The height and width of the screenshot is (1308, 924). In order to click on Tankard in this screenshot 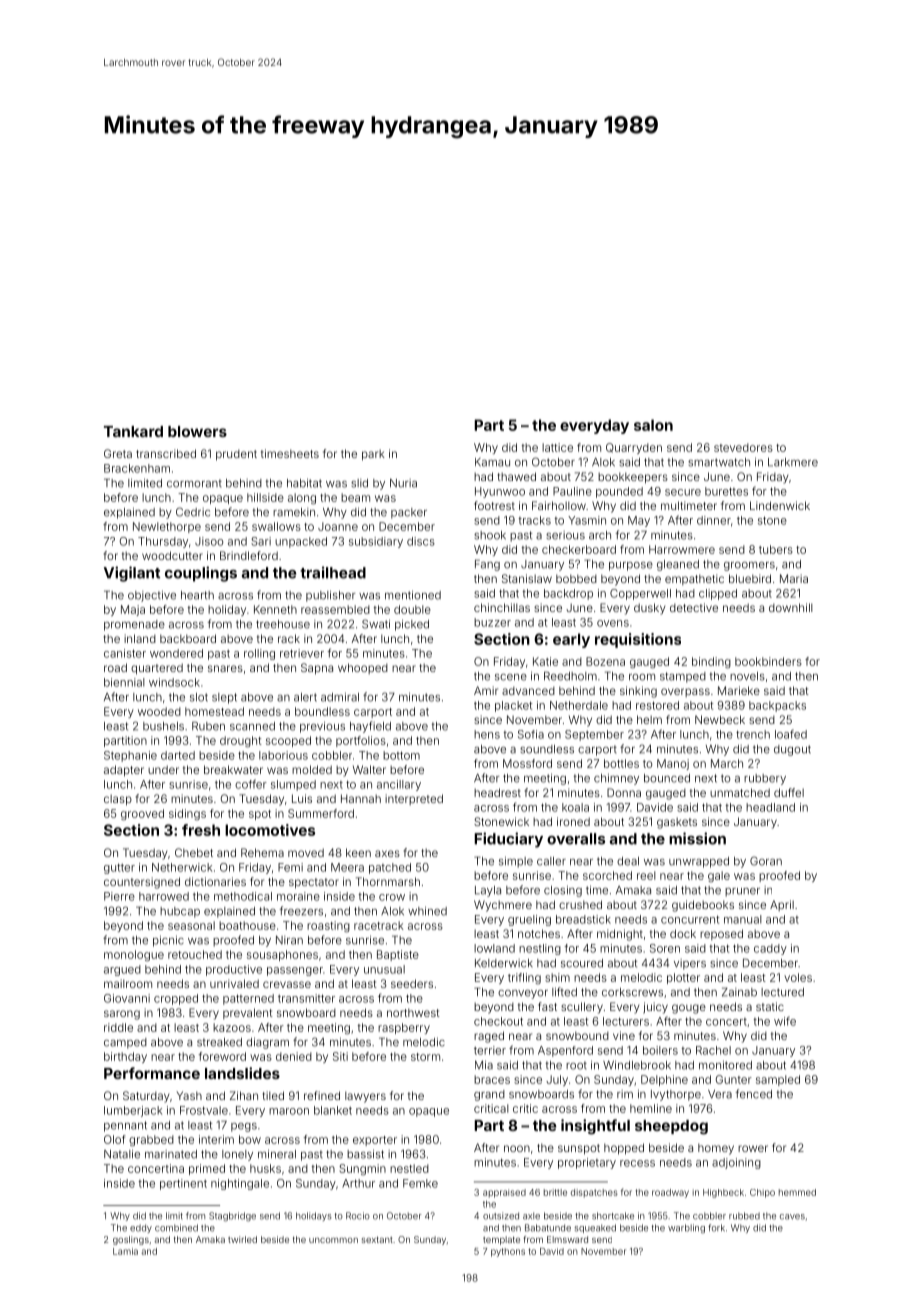, I will do `click(133, 431)`.
